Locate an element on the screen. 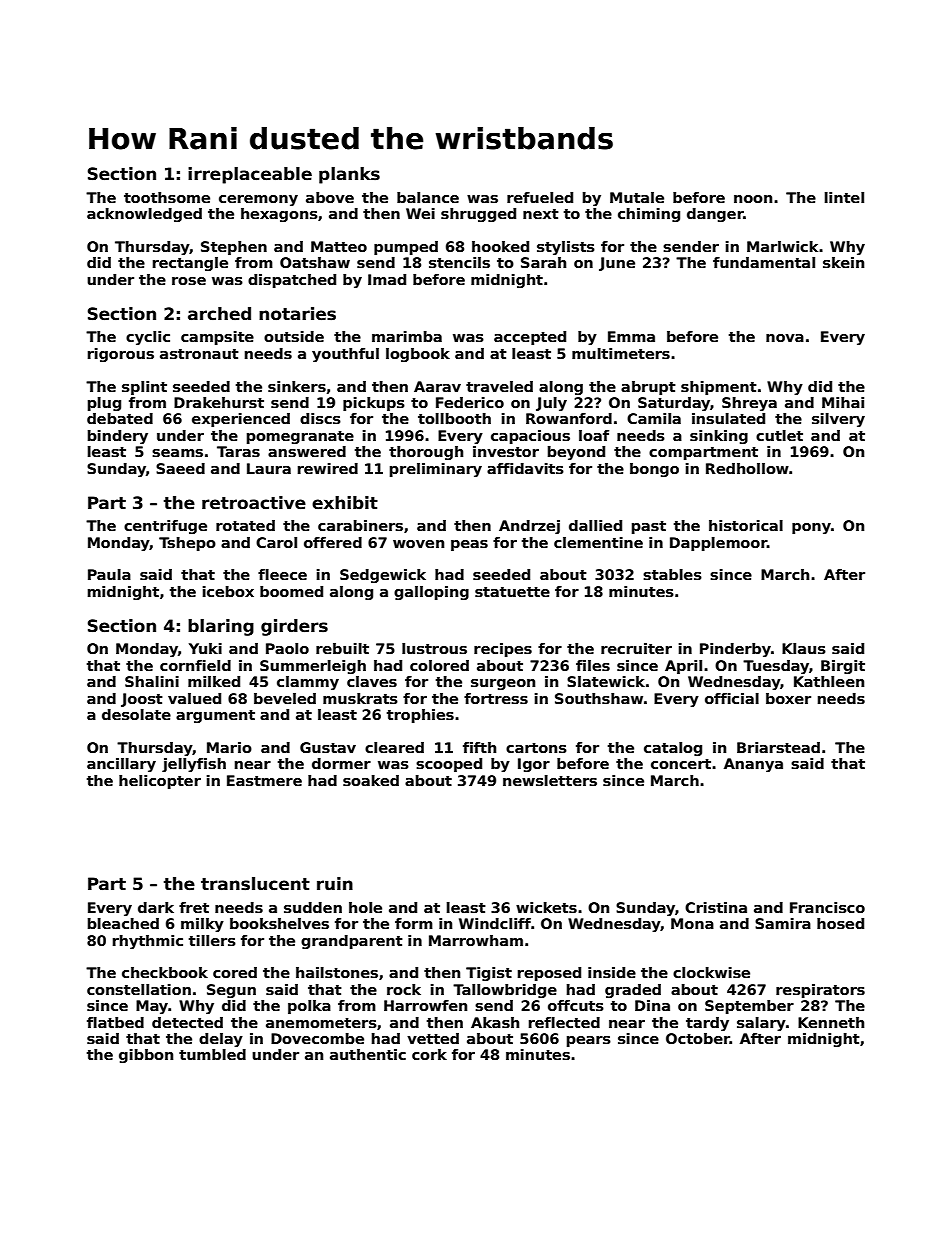  surgeon is located at coordinates (503, 684).
